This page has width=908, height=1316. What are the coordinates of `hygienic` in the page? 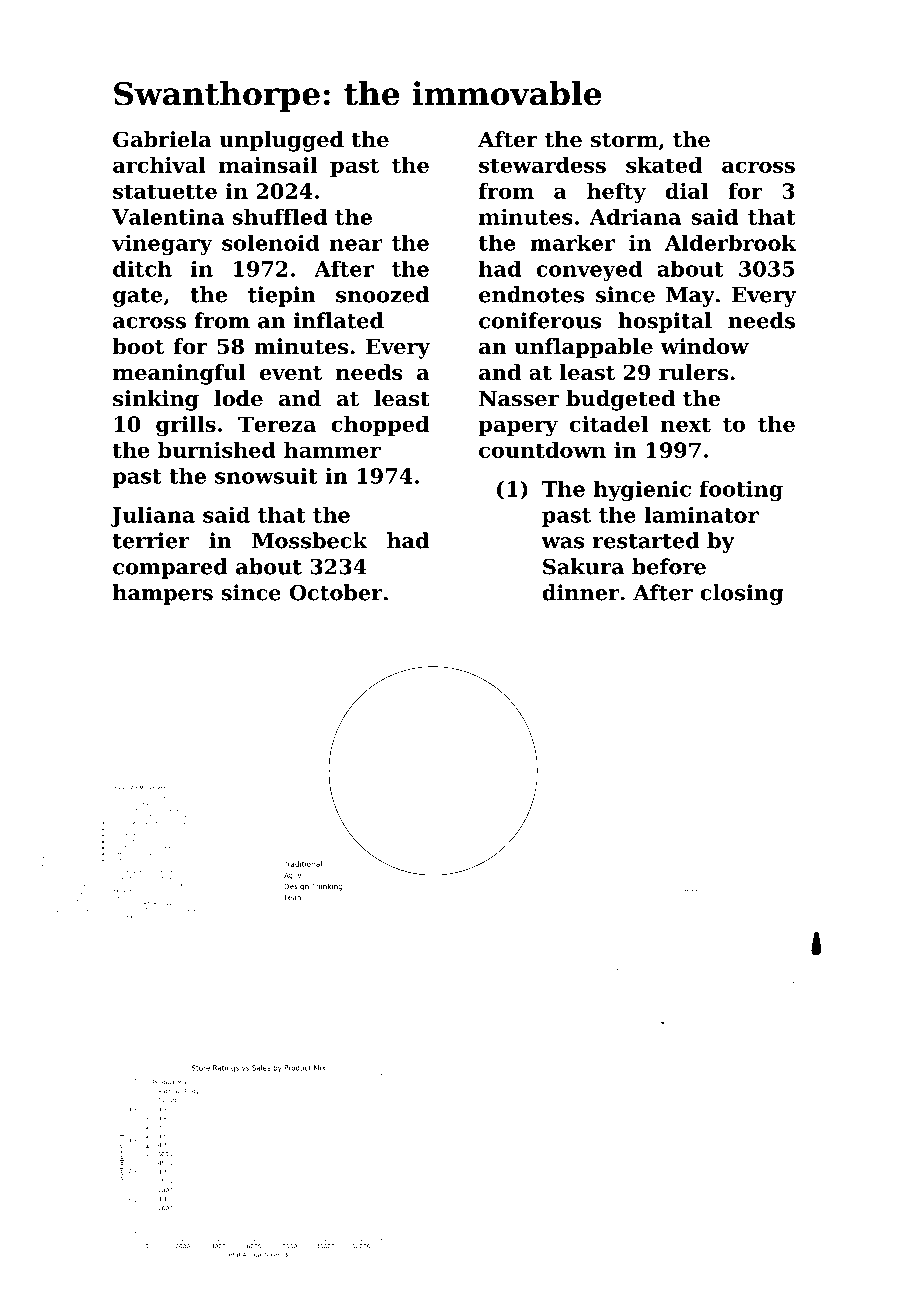 It's located at (642, 491).
